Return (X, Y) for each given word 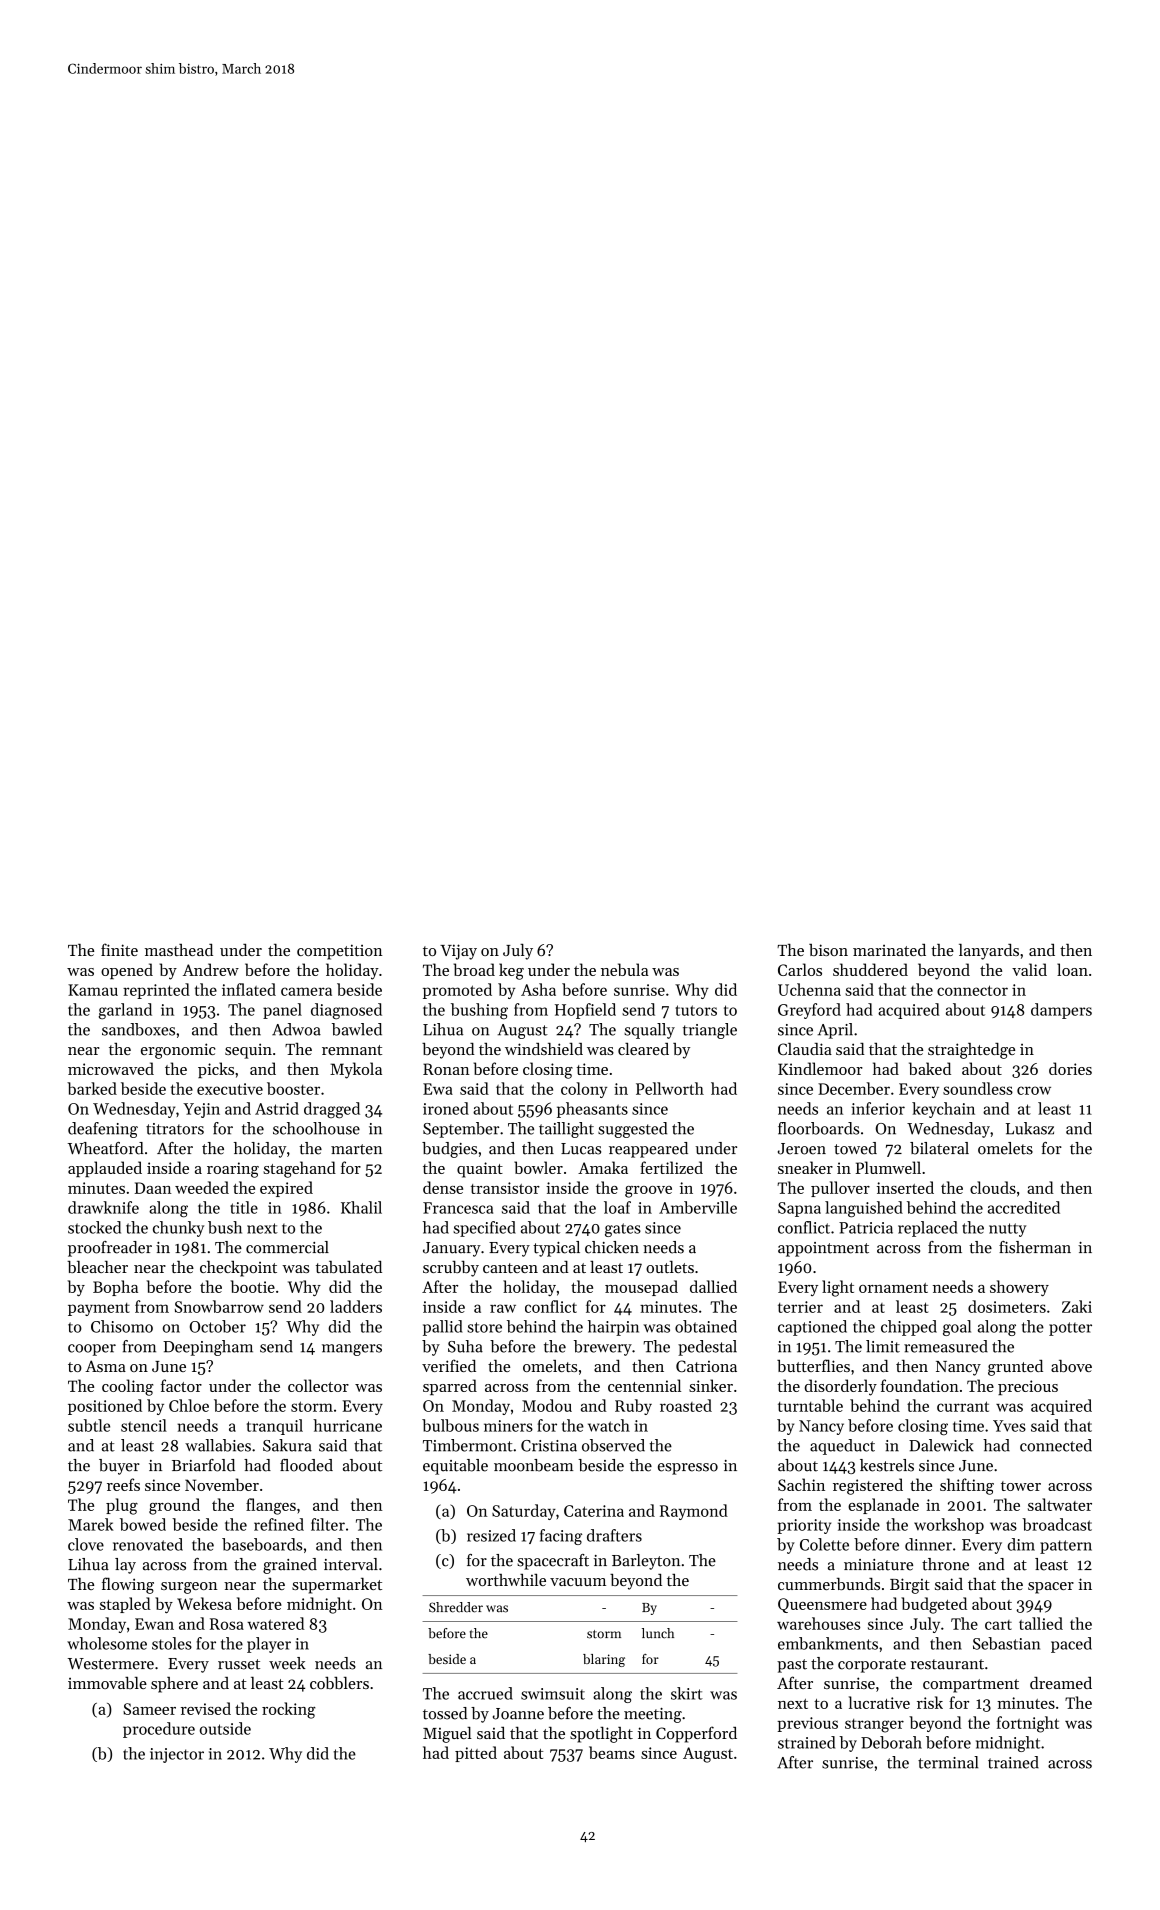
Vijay (458, 952)
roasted (686, 1405)
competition (340, 952)
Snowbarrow (219, 1306)
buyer (119, 1467)
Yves (1009, 1426)
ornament (893, 1288)
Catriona (706, 1366)
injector (177, 1755)
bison (828, 950)
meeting (653, 1715)
